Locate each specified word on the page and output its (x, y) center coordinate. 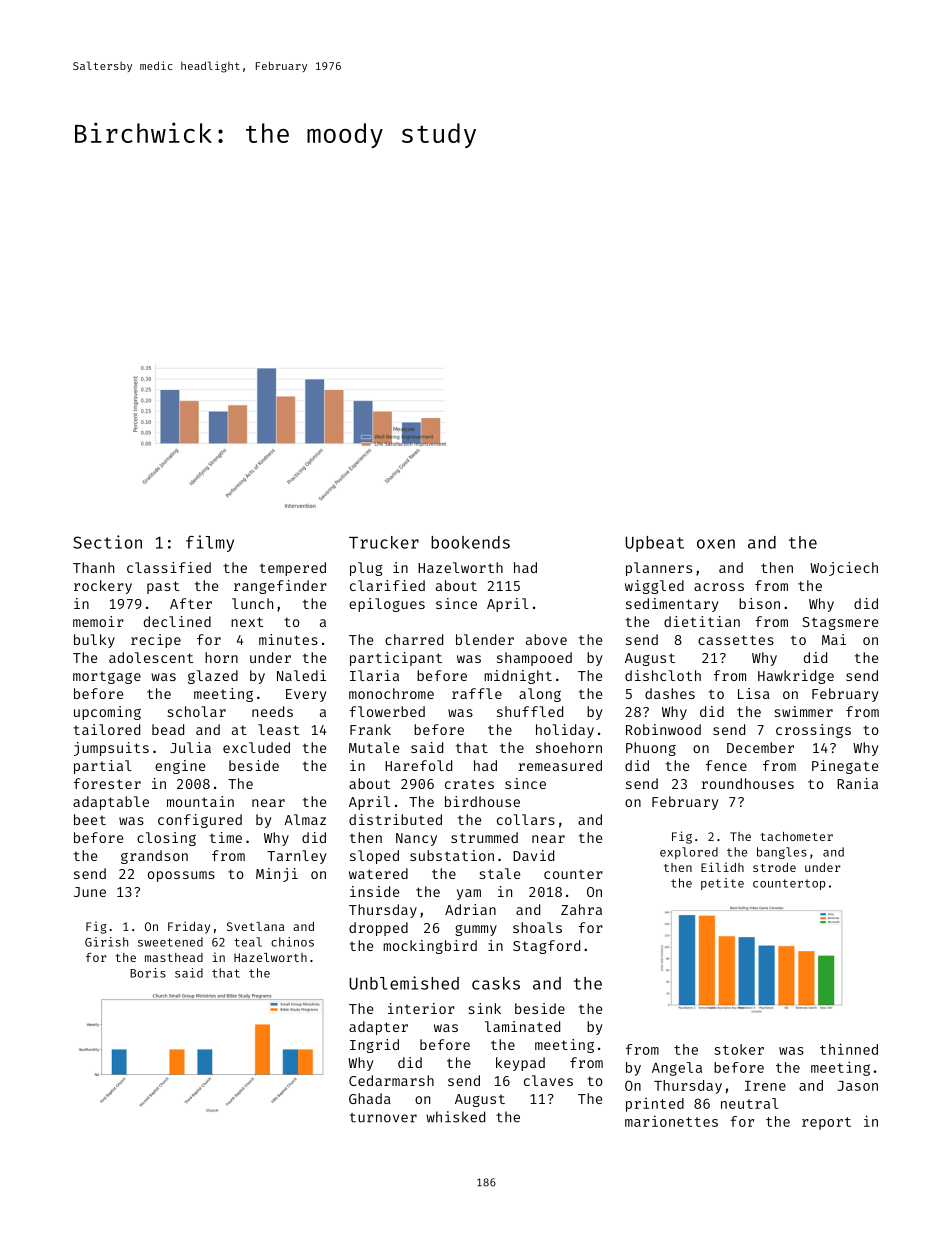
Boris (148, 973)
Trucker (384, 542)
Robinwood (663, 729)
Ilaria (374, 675)
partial (103, 767)
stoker (739, 1049)
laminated (522, 1026)
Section (107, 542)
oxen (716, 544)
